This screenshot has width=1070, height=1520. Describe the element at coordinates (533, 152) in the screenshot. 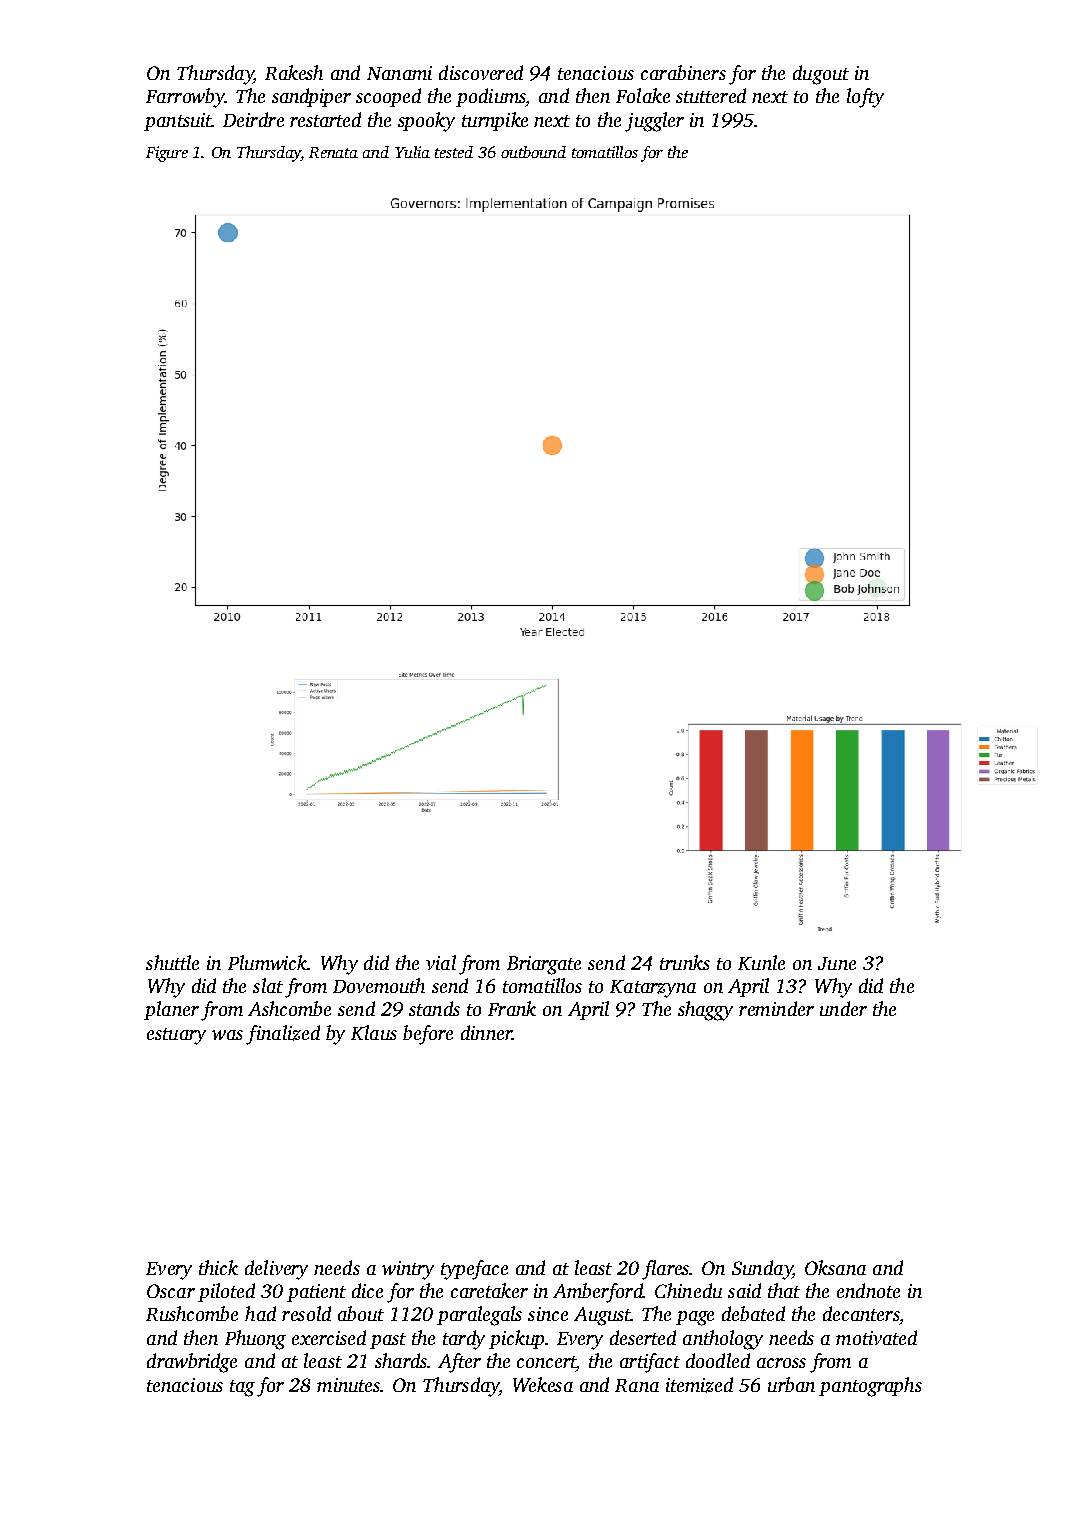

I see `outbound` at that location.
